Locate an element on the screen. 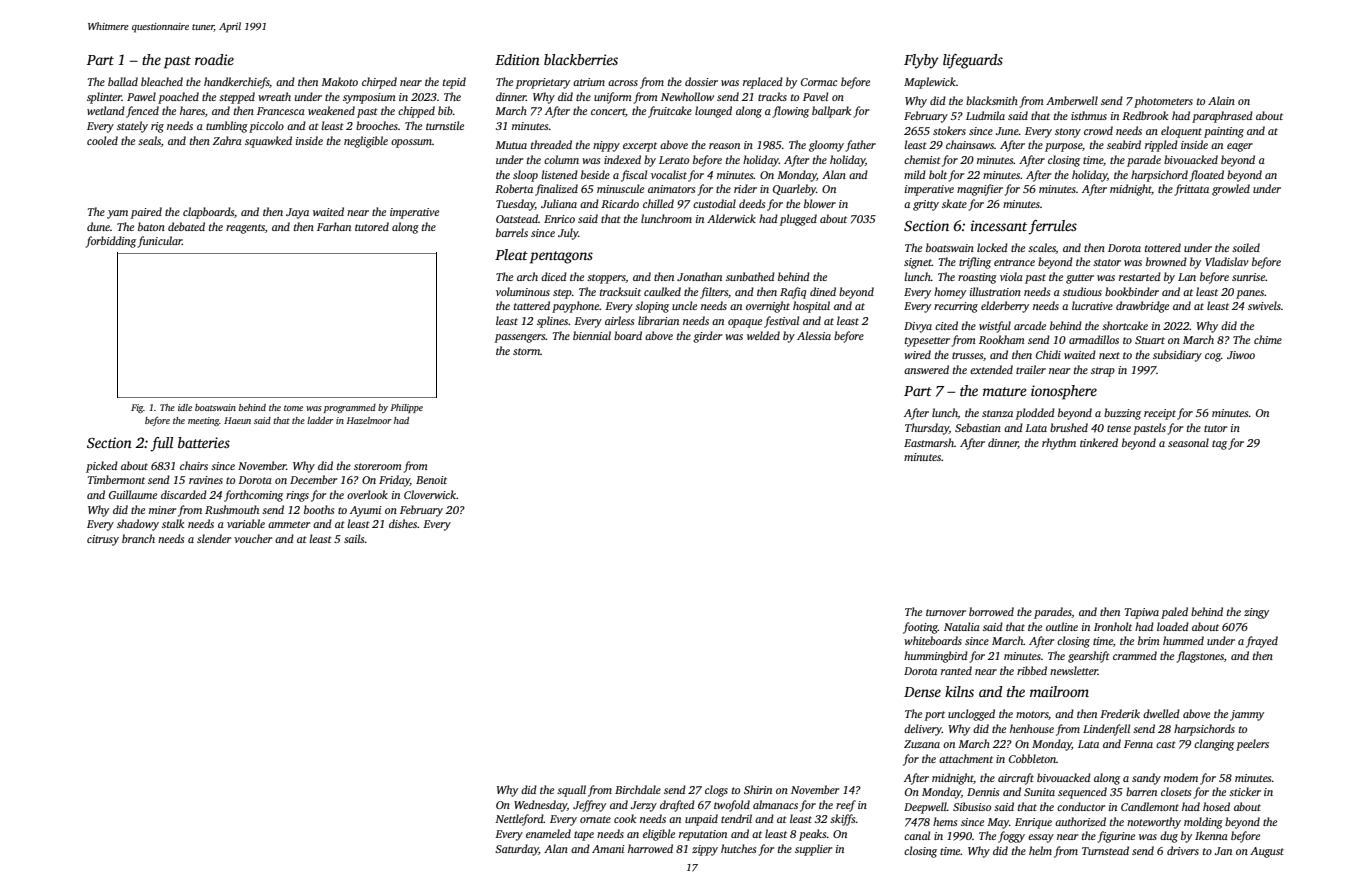 The width and height of the screenshot is (1372, 887). girder is located at coordinates (707, 337).
